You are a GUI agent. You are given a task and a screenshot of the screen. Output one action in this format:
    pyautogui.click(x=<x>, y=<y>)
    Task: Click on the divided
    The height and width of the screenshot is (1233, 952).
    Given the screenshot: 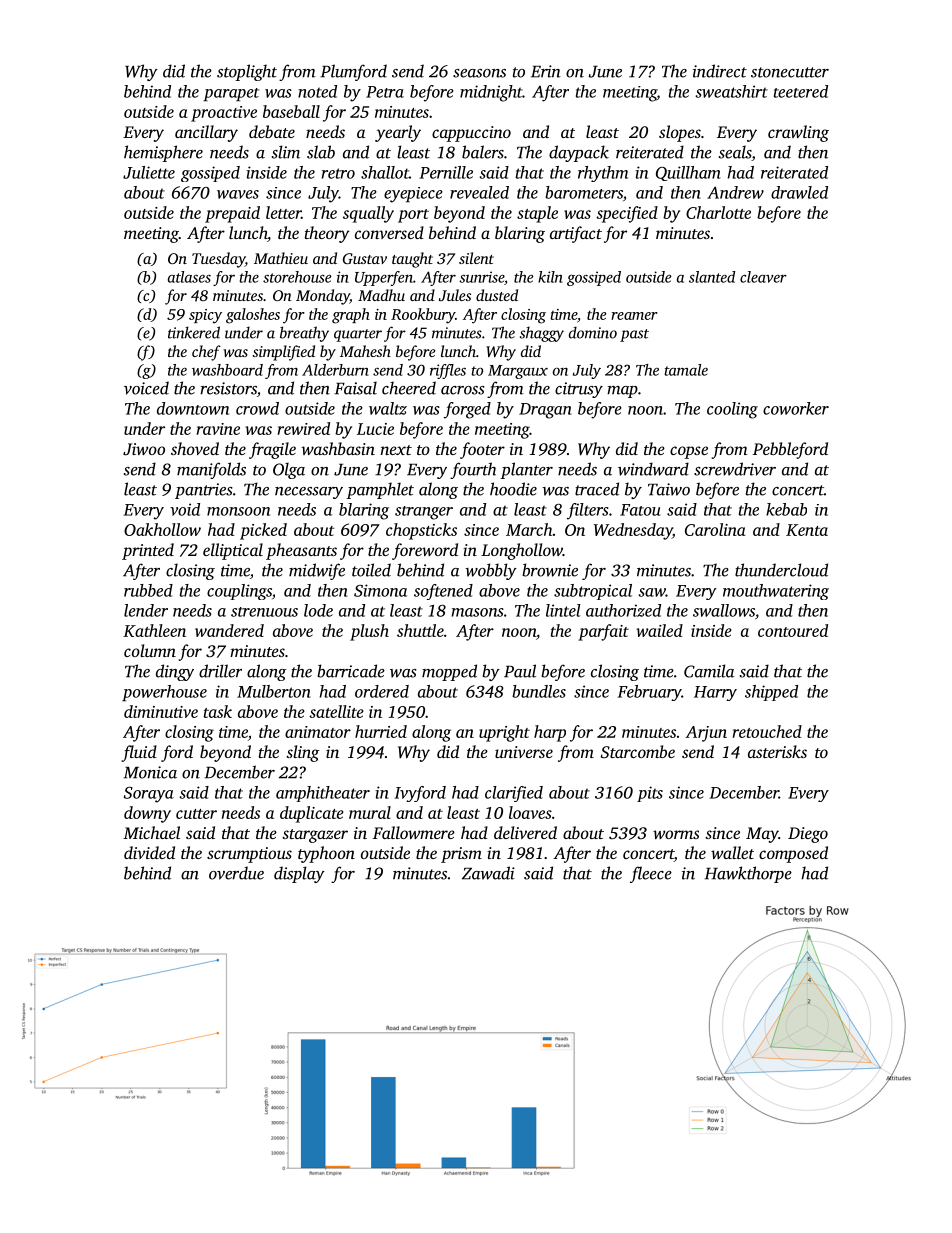 What is the action you would take?
    pyautogui.click(x=149, y=852)
